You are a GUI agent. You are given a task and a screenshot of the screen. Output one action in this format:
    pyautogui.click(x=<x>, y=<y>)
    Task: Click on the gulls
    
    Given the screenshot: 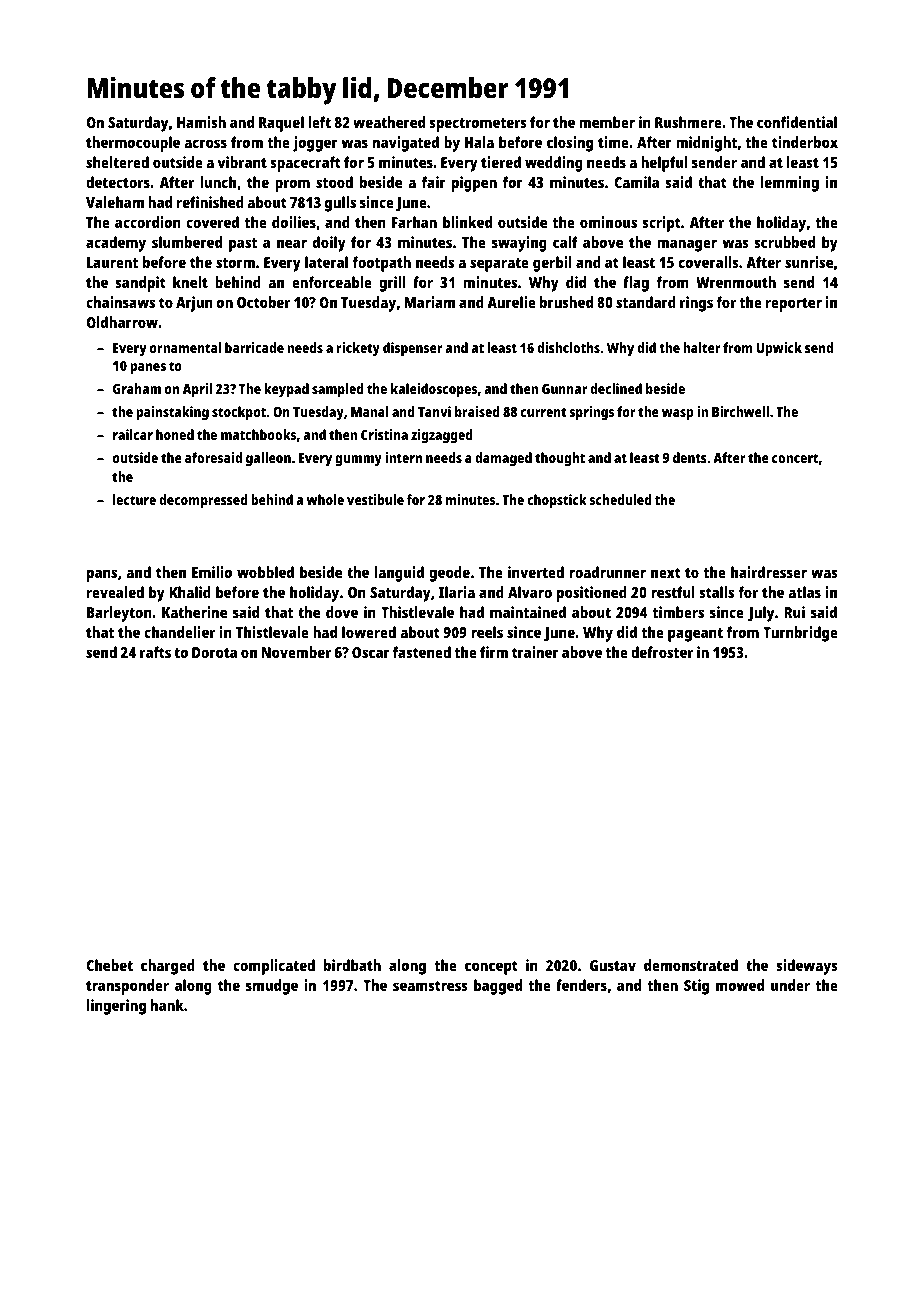 What is the action you would take?
    pyautogui.click(x=340, y=204)
